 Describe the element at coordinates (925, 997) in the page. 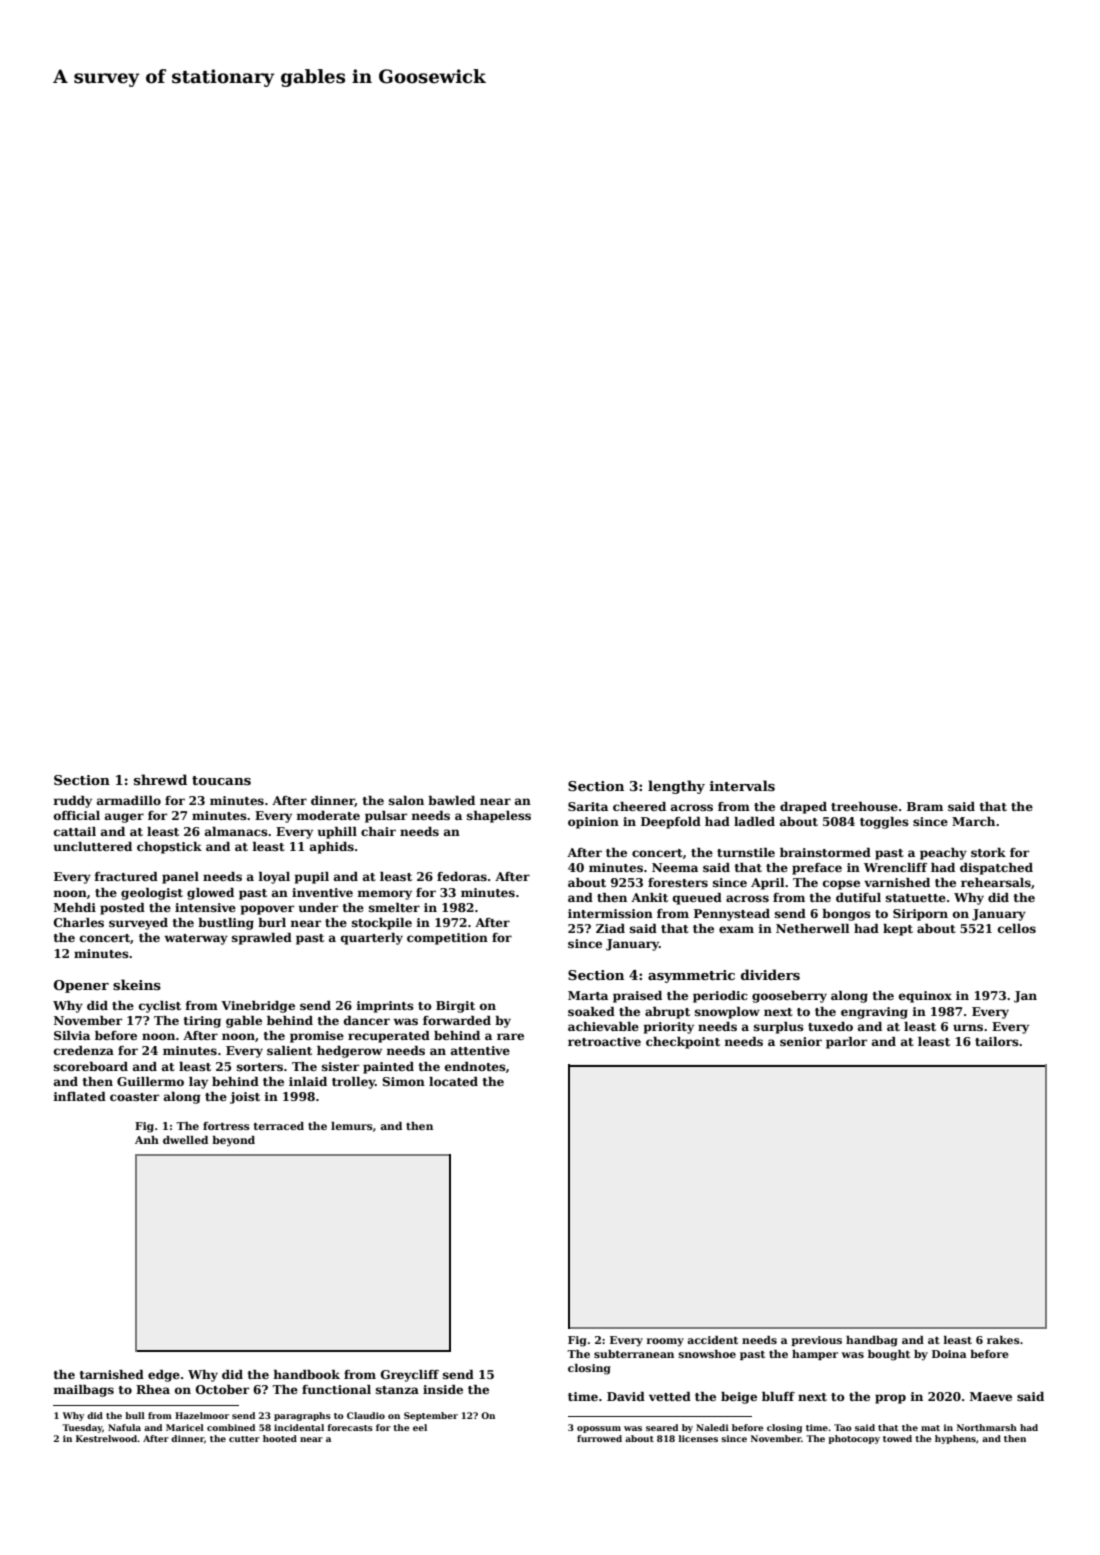

I see `equinox` at that location.
